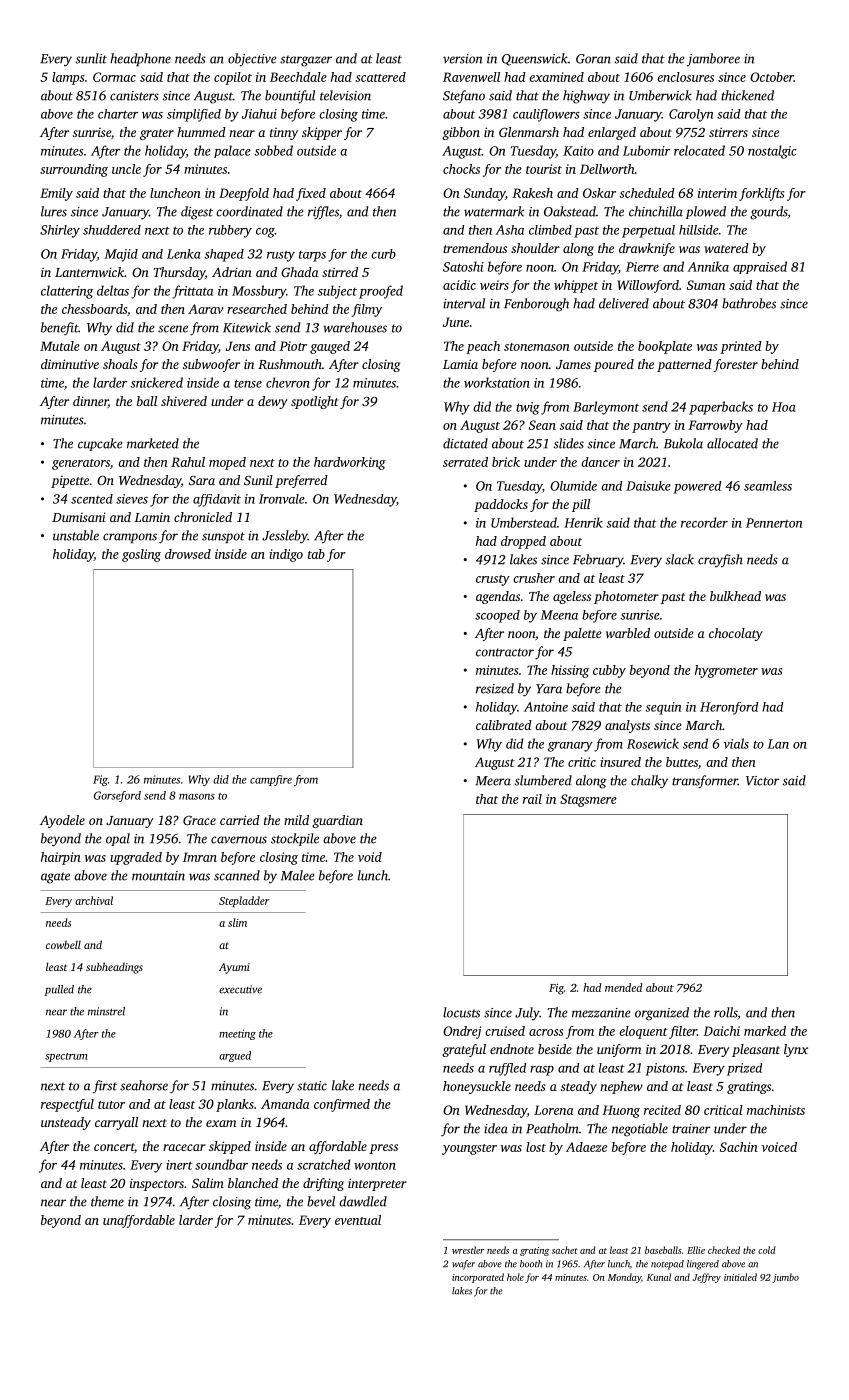 The height and width of the document is (1400, 849). Describe the element at coordinates (323, 1184) in the document. I see `drifting` at that location.
